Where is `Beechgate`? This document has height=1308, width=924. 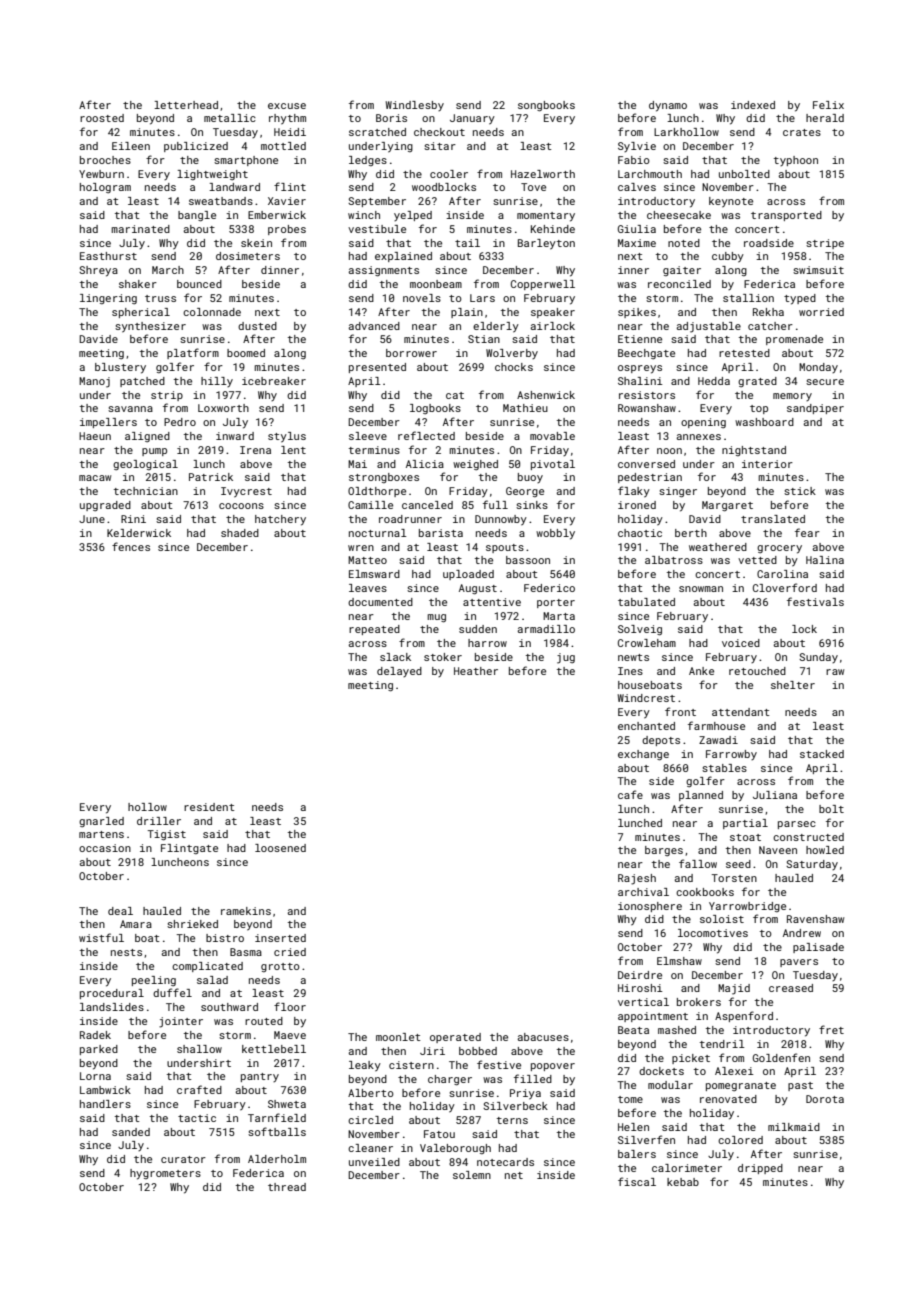 Beechgate is located at coordinates (646, 354).
